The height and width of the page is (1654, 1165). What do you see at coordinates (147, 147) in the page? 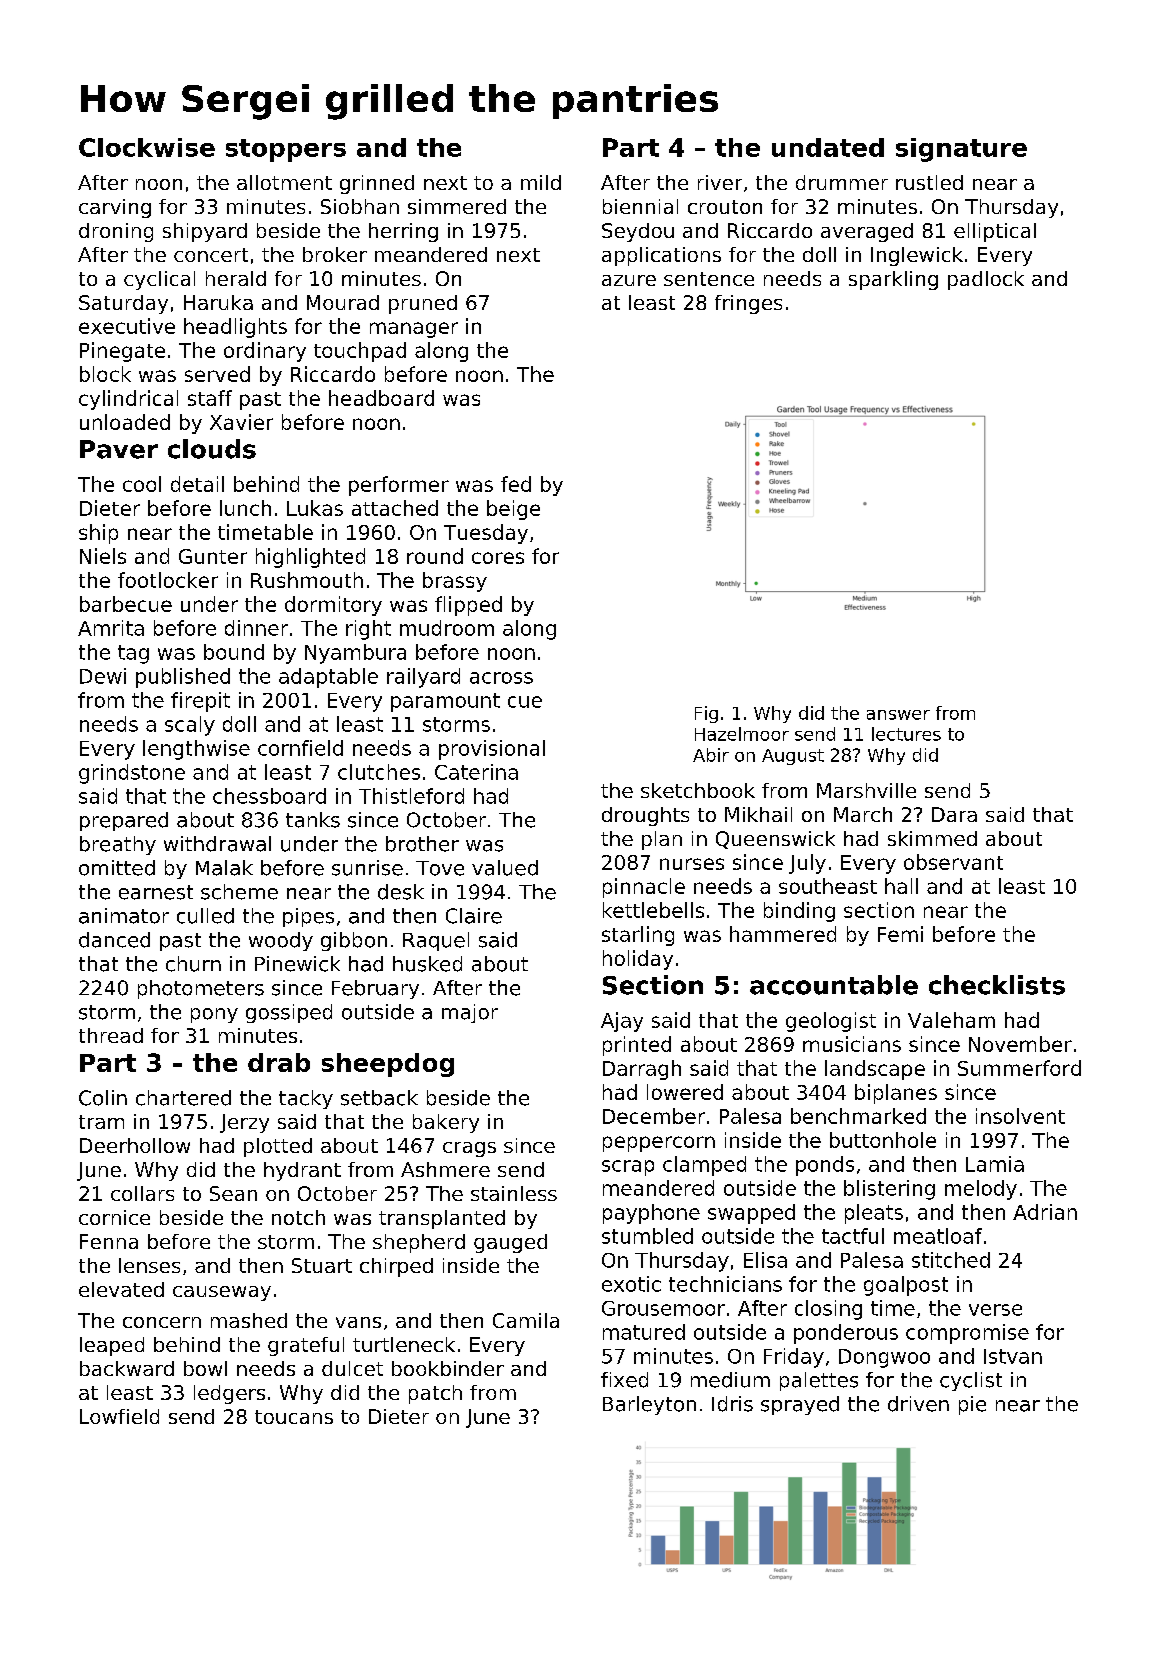
I see `Clockwise` at bounding box center [147, 147].
